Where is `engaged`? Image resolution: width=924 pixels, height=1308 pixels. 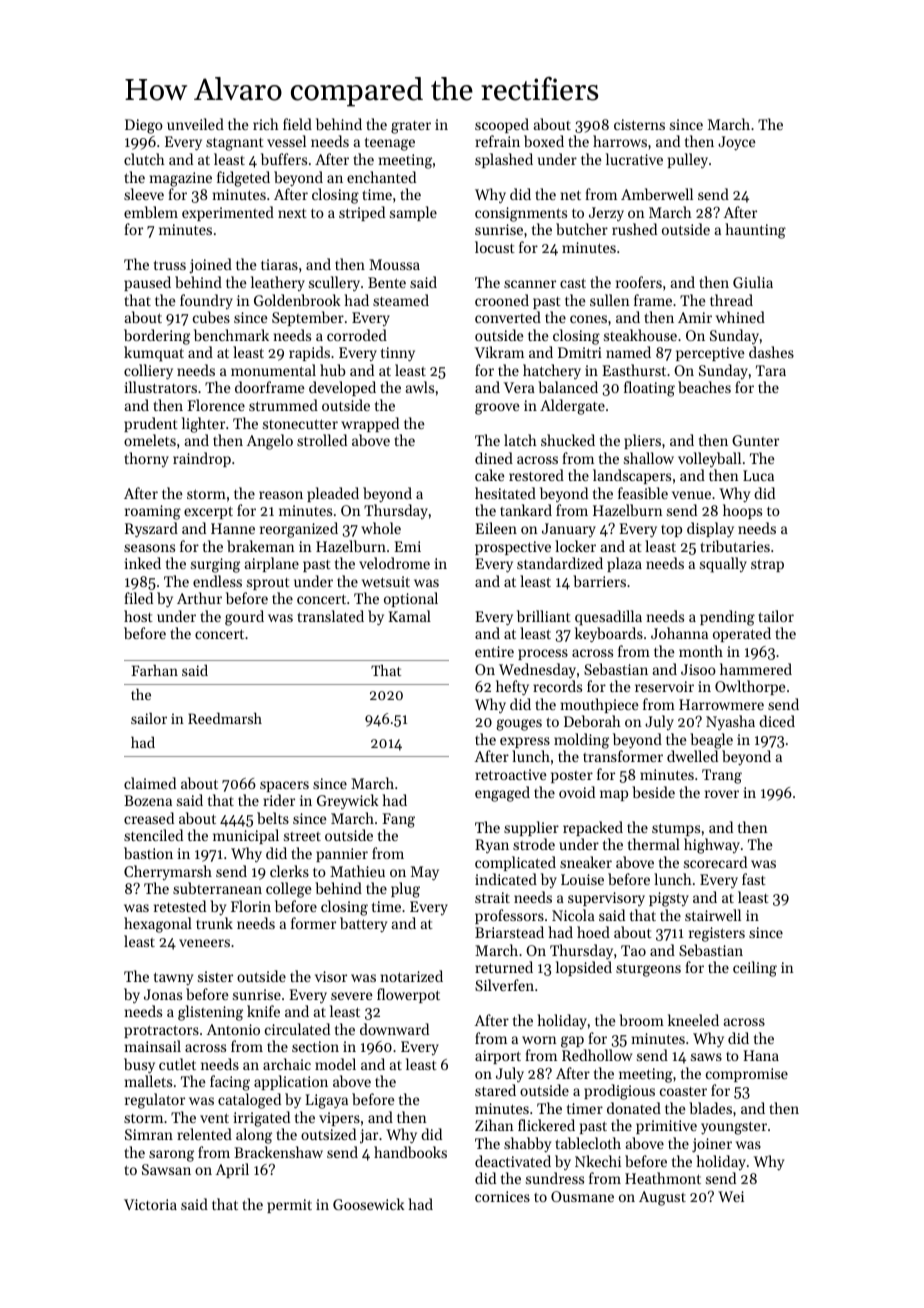
engaged is located at coordinates (502, 794).
